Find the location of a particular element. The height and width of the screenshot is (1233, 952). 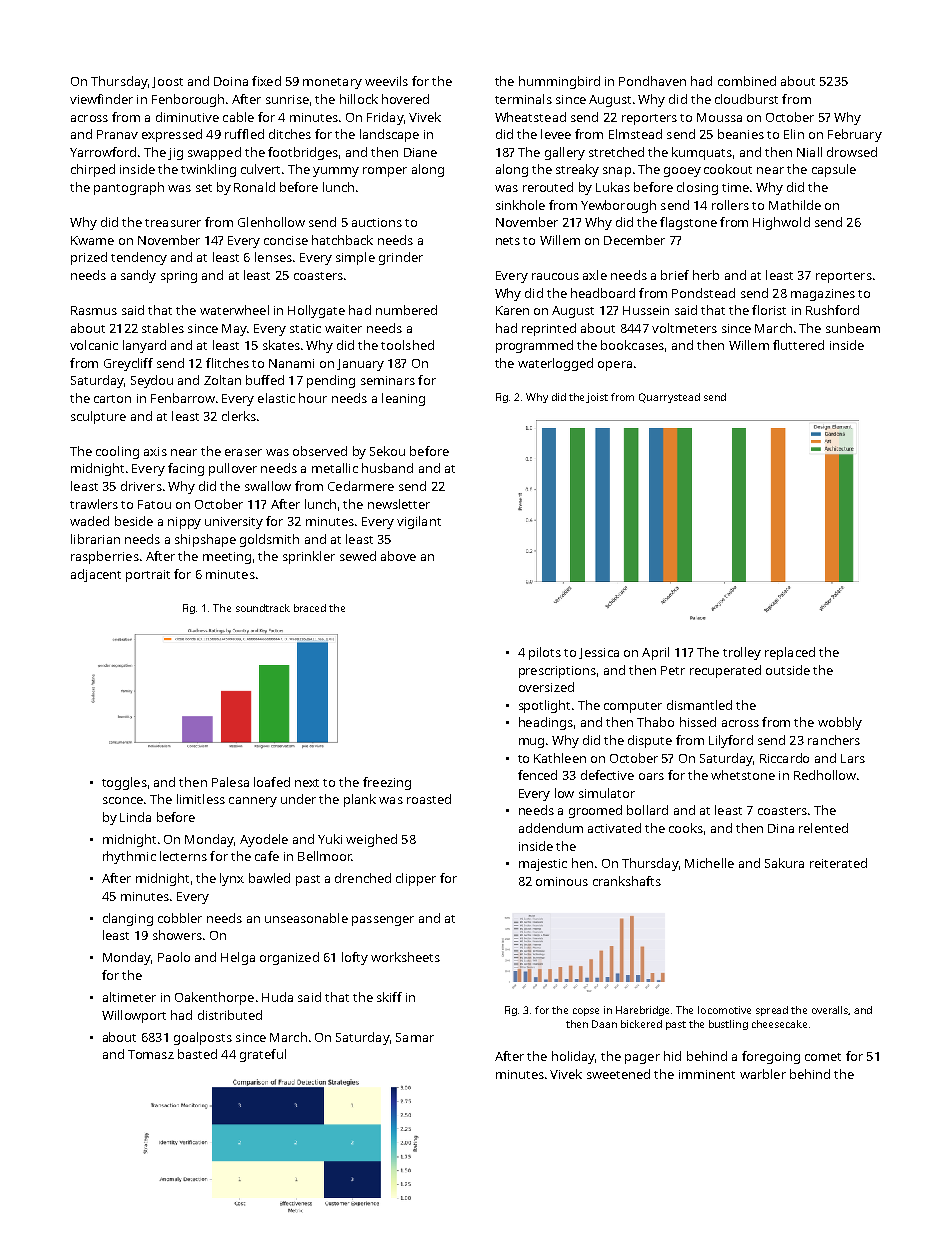

Lukas is located at coordinates (613, 187).
